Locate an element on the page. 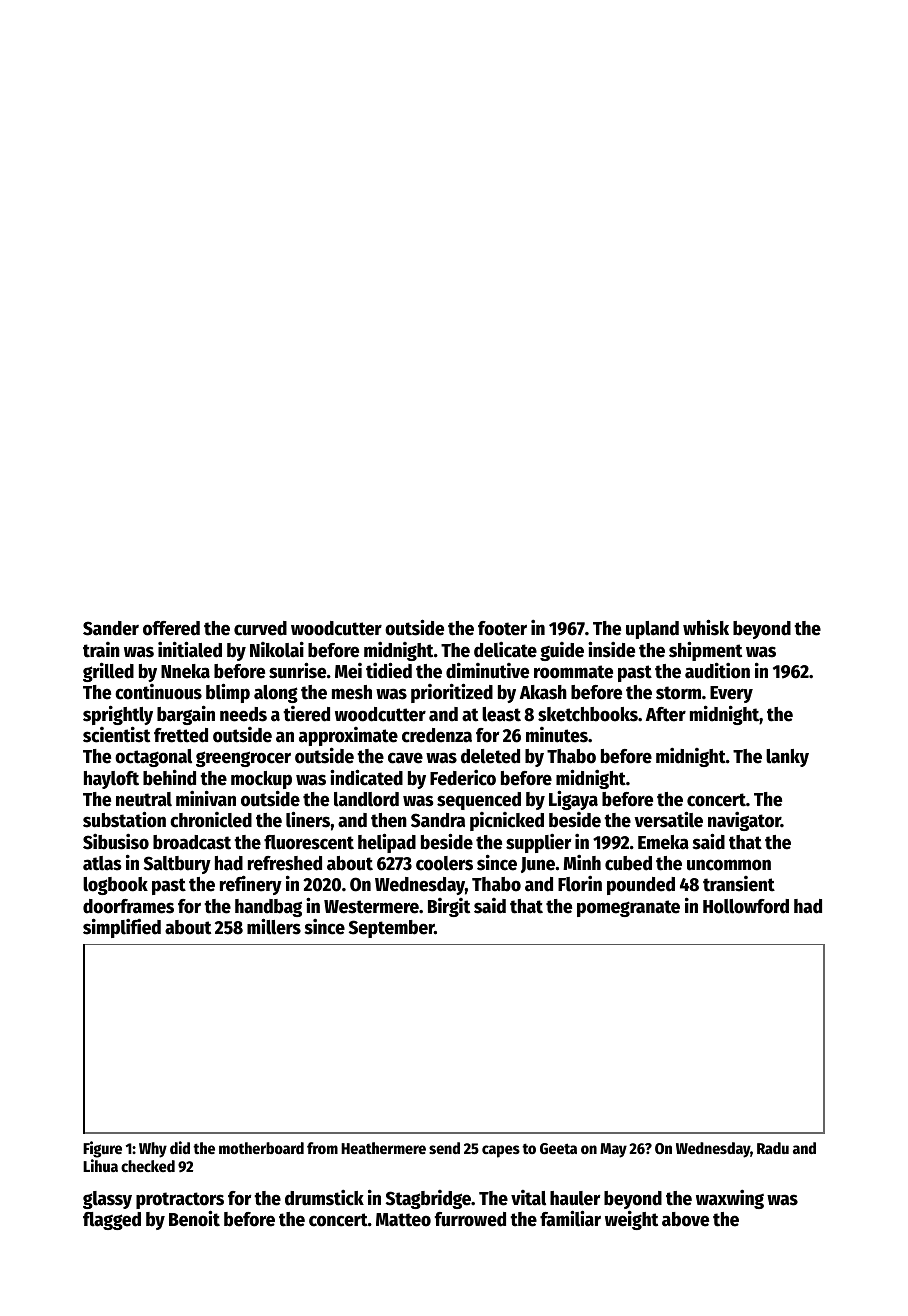 This document has width=908, height=1316. September is located at coordinates (392, 929).
